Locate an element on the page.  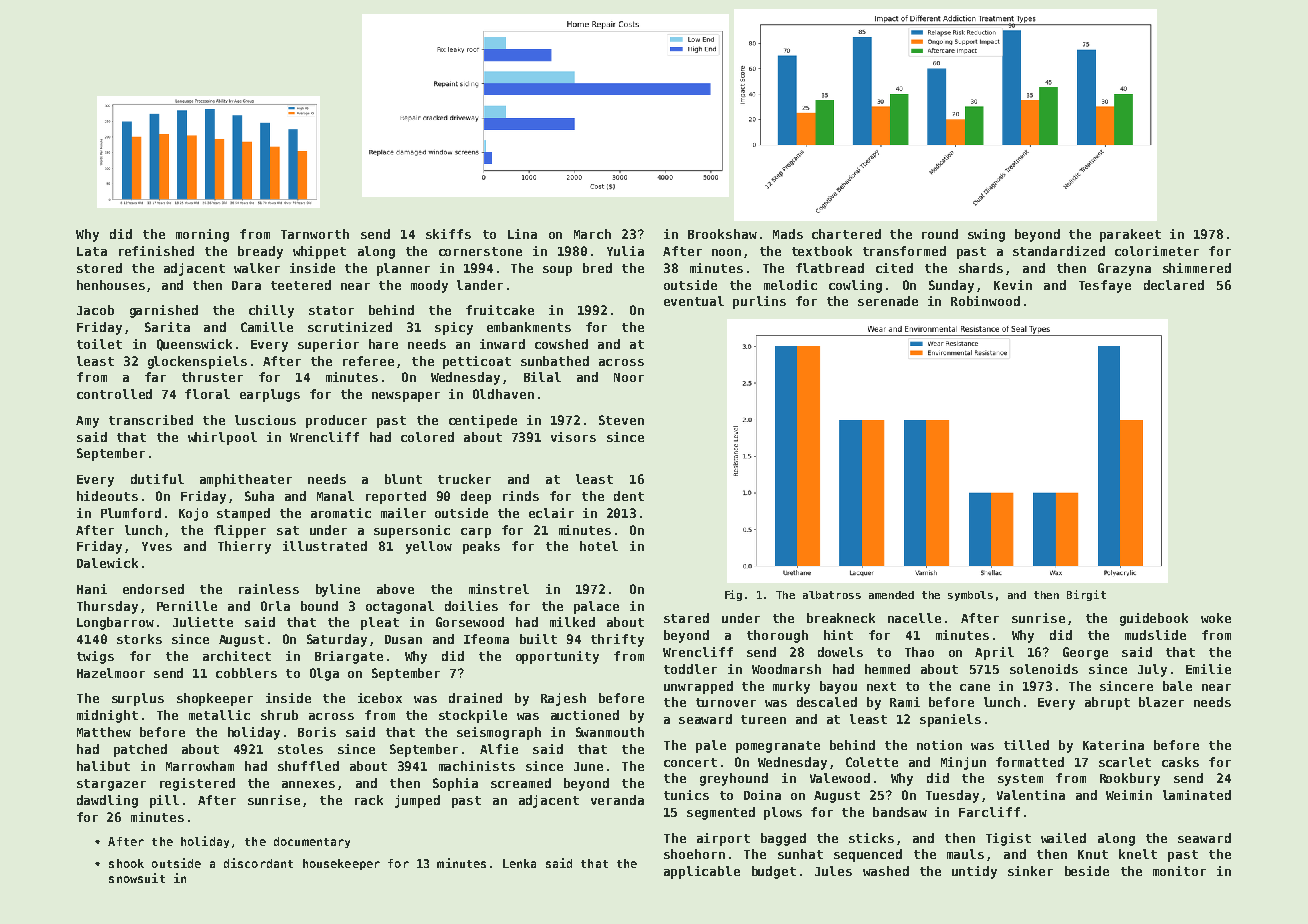
snowsuit is located at coordinates (137, 878).
